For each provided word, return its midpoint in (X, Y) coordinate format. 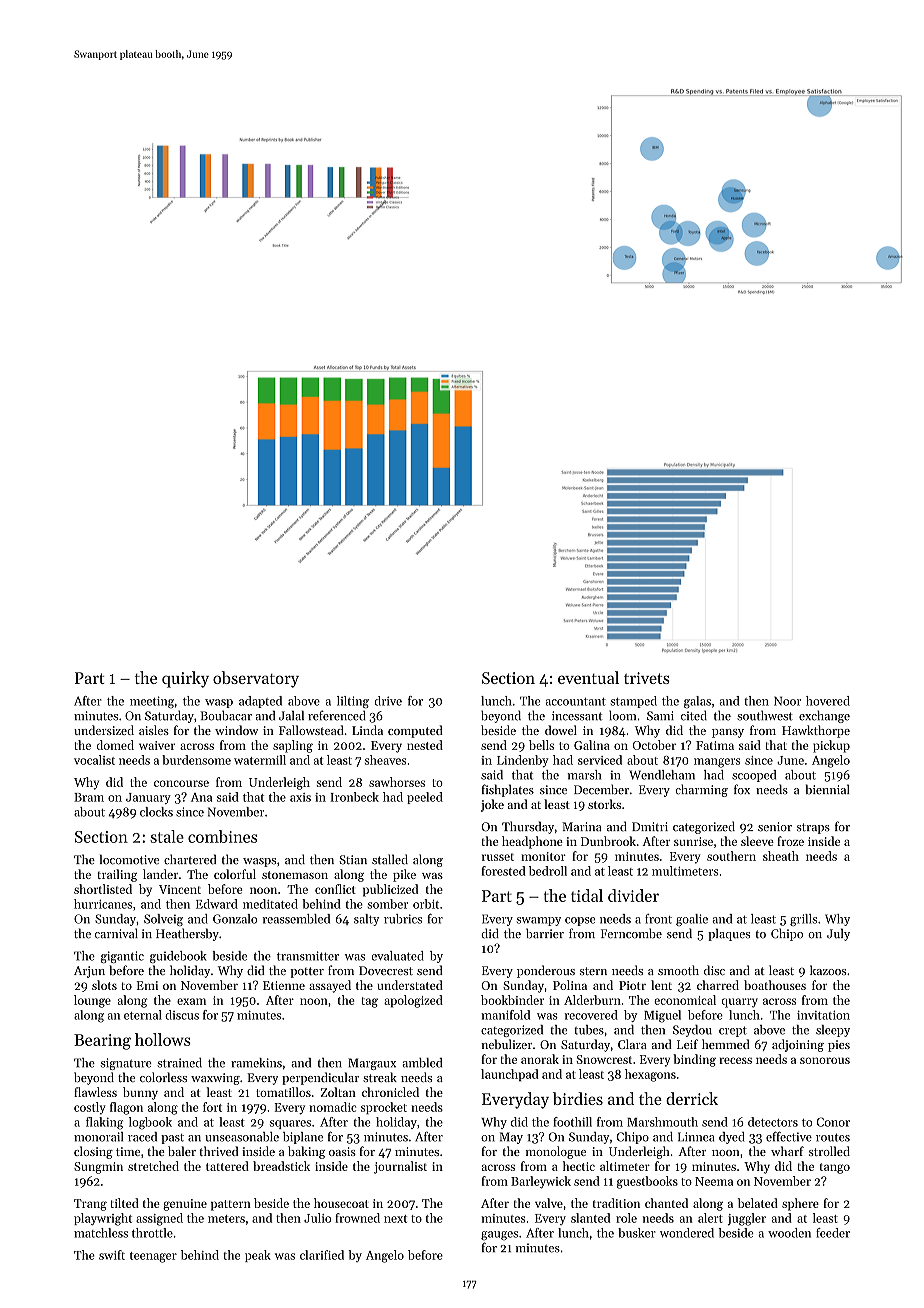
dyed (731, 1138)
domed (115, 745)
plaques (729, 934)
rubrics (403, 919)
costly (90, 1108)
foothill (572, 1122)
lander (160, 874)
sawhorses (397, 782)
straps (813, 828)
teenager (153, 1257)
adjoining (798, 1045)
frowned (357, 1218)
